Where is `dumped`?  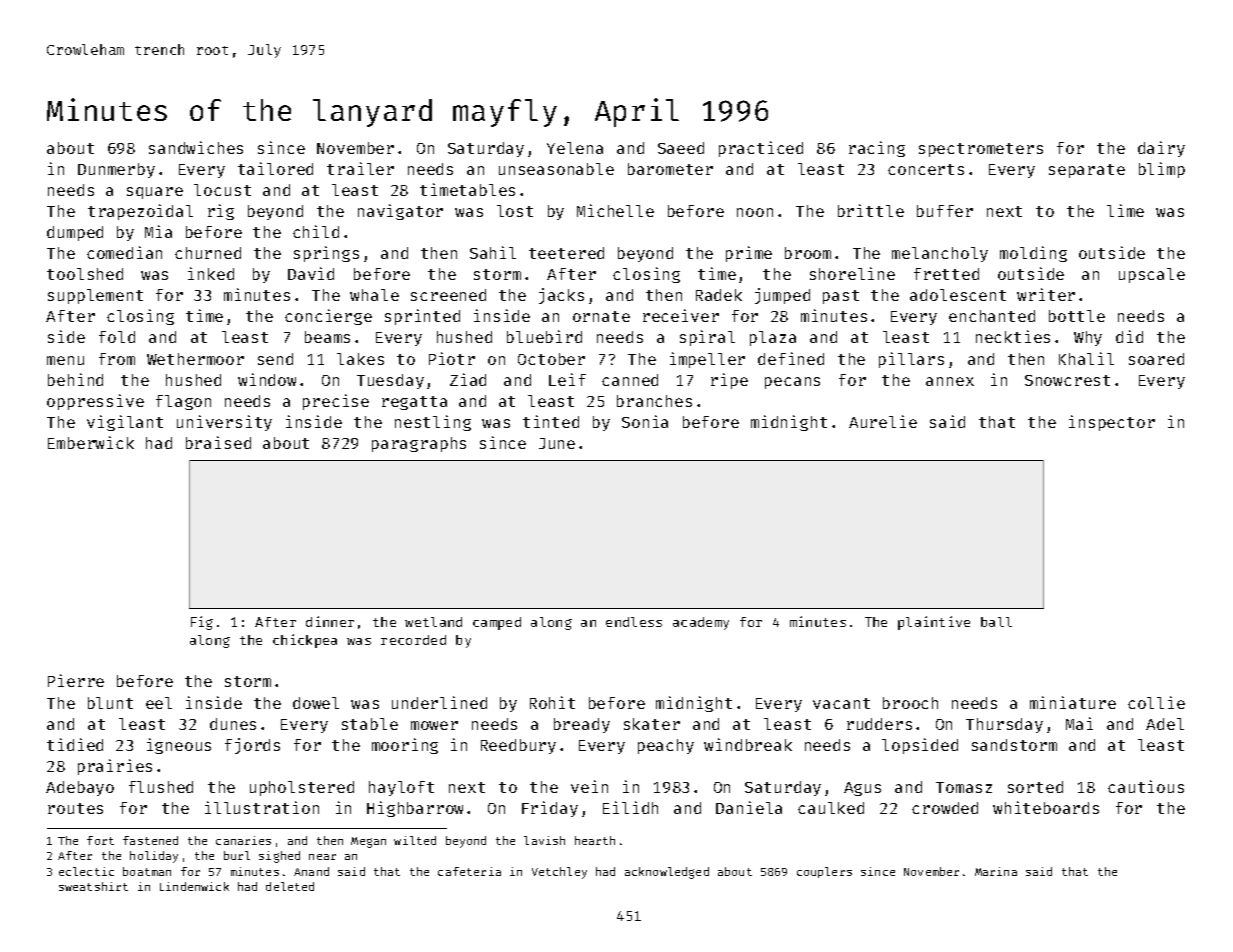 dumped is located at coordinates (75, 233).
